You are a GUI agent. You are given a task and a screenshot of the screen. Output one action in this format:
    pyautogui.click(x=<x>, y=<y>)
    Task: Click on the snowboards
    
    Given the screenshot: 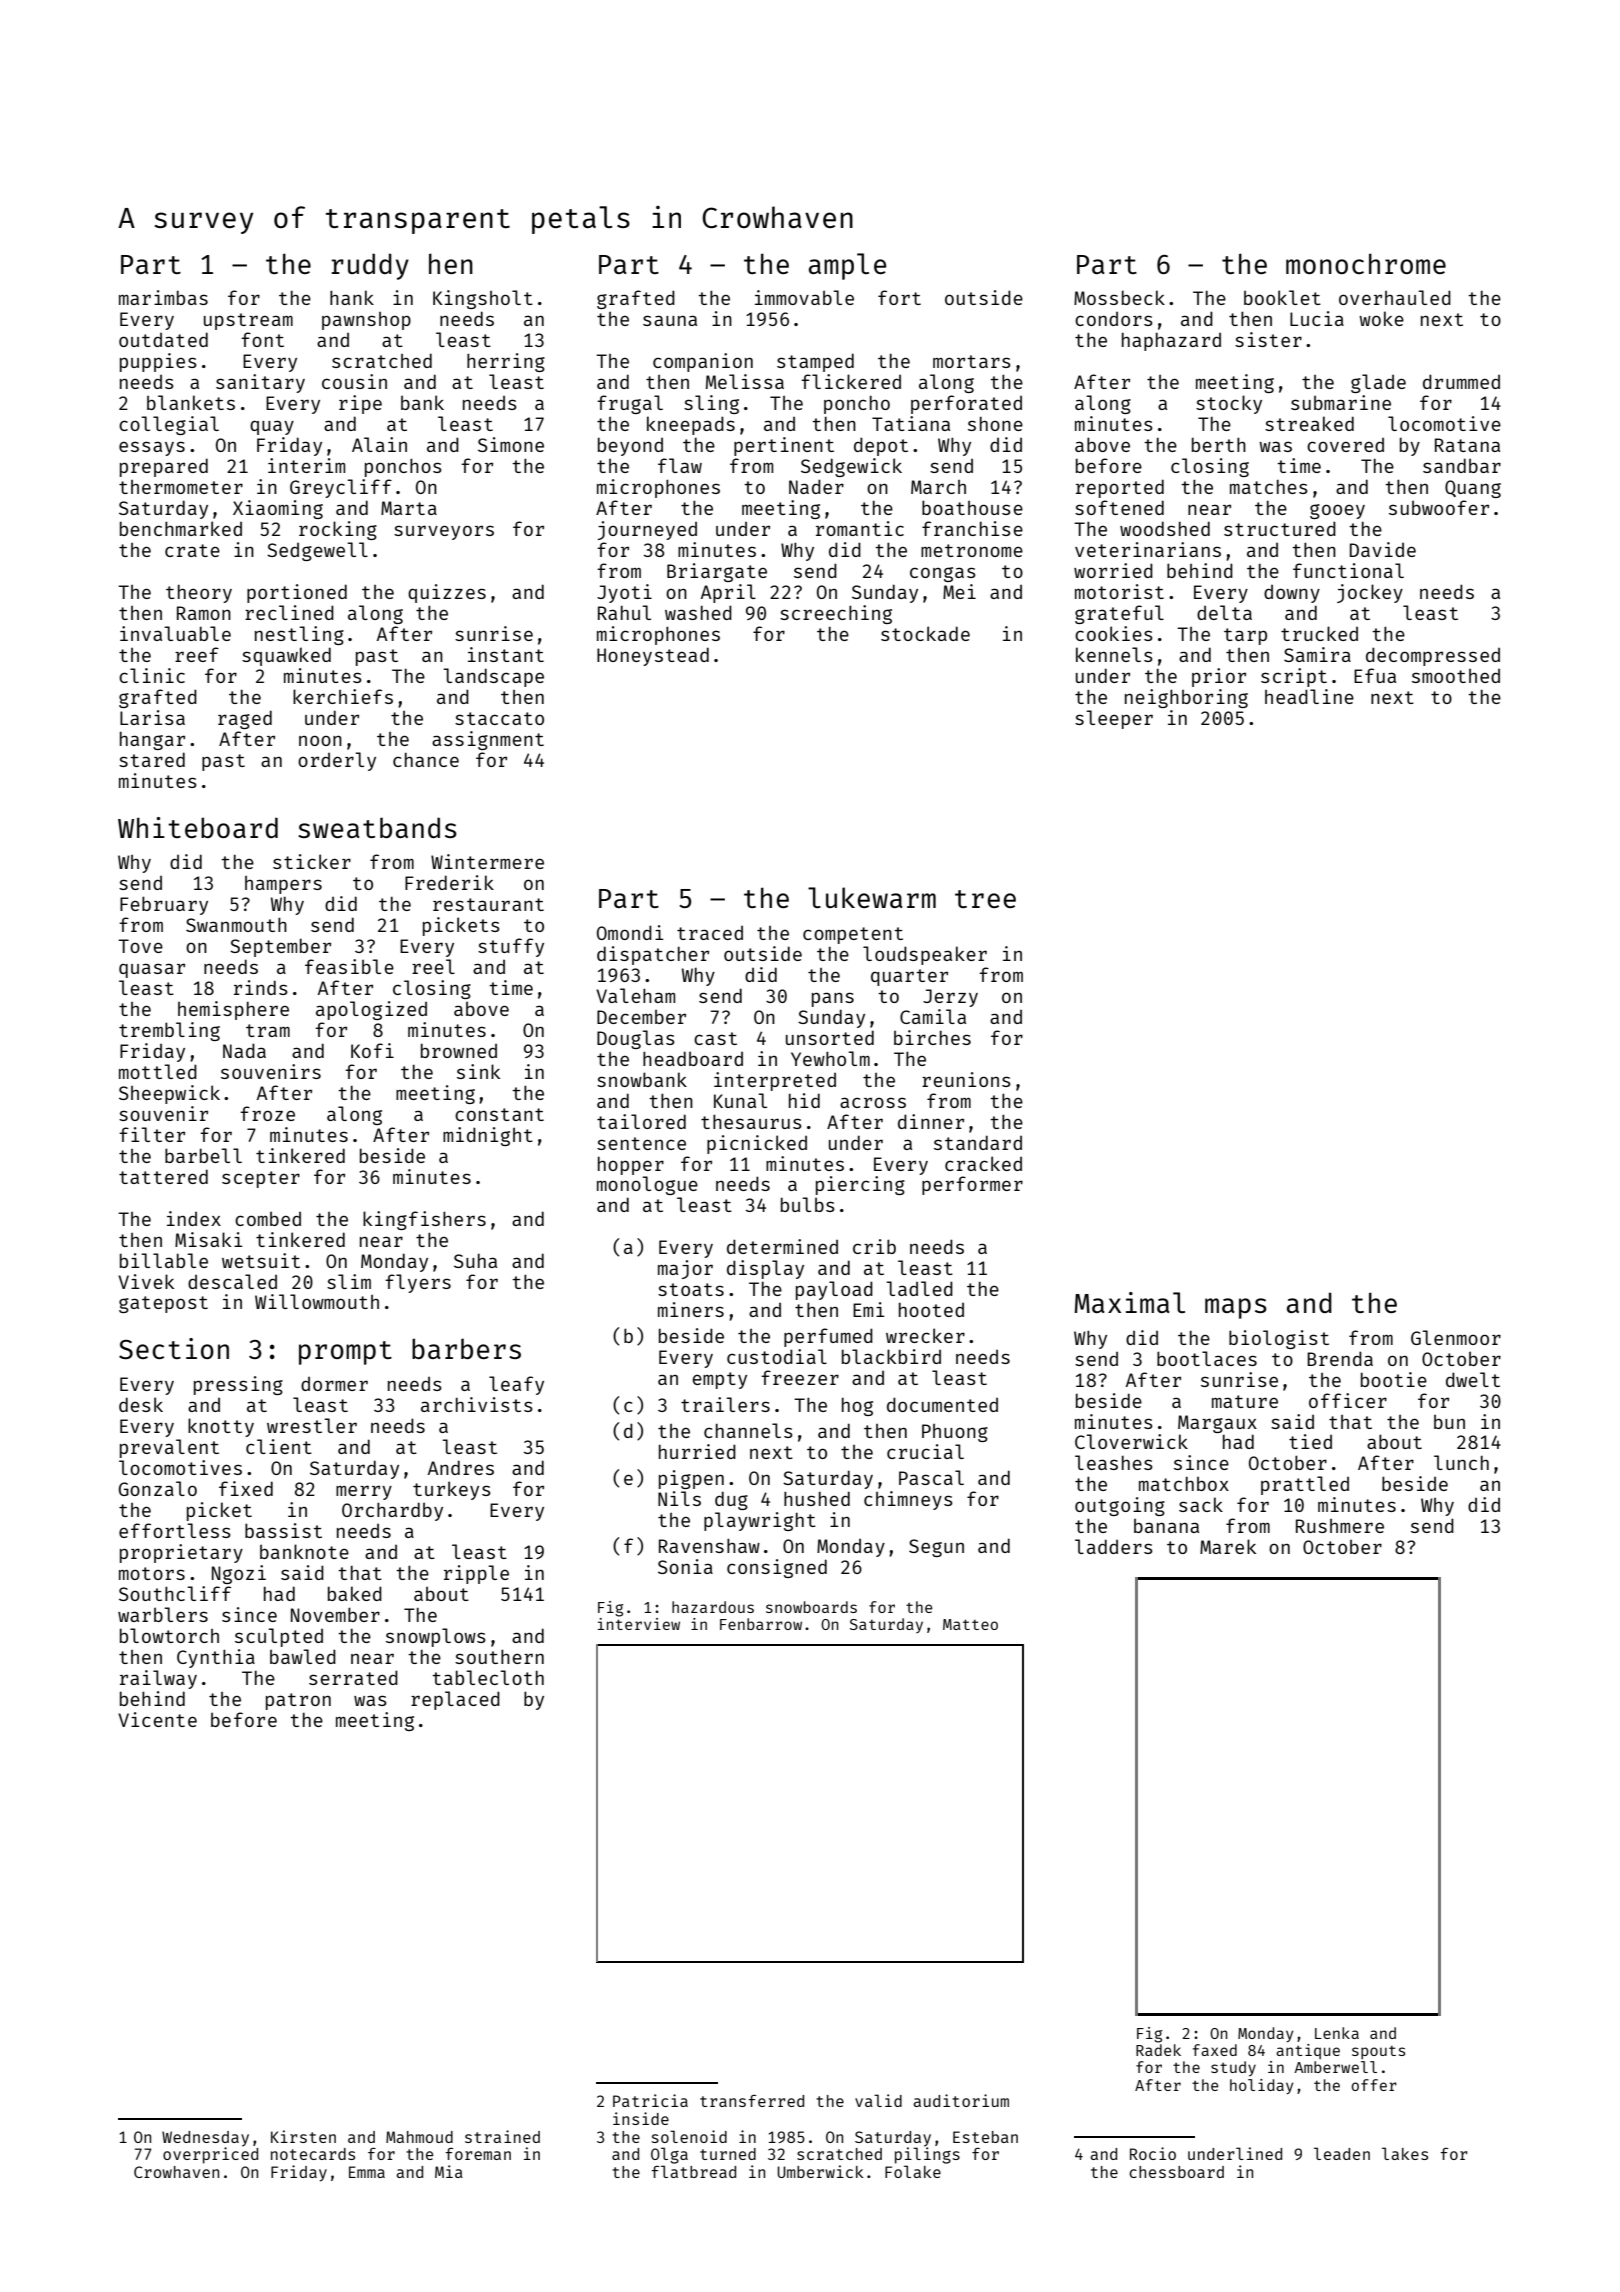 What is the action you would take?
    pyautogui.click(x=811, y=1607)
